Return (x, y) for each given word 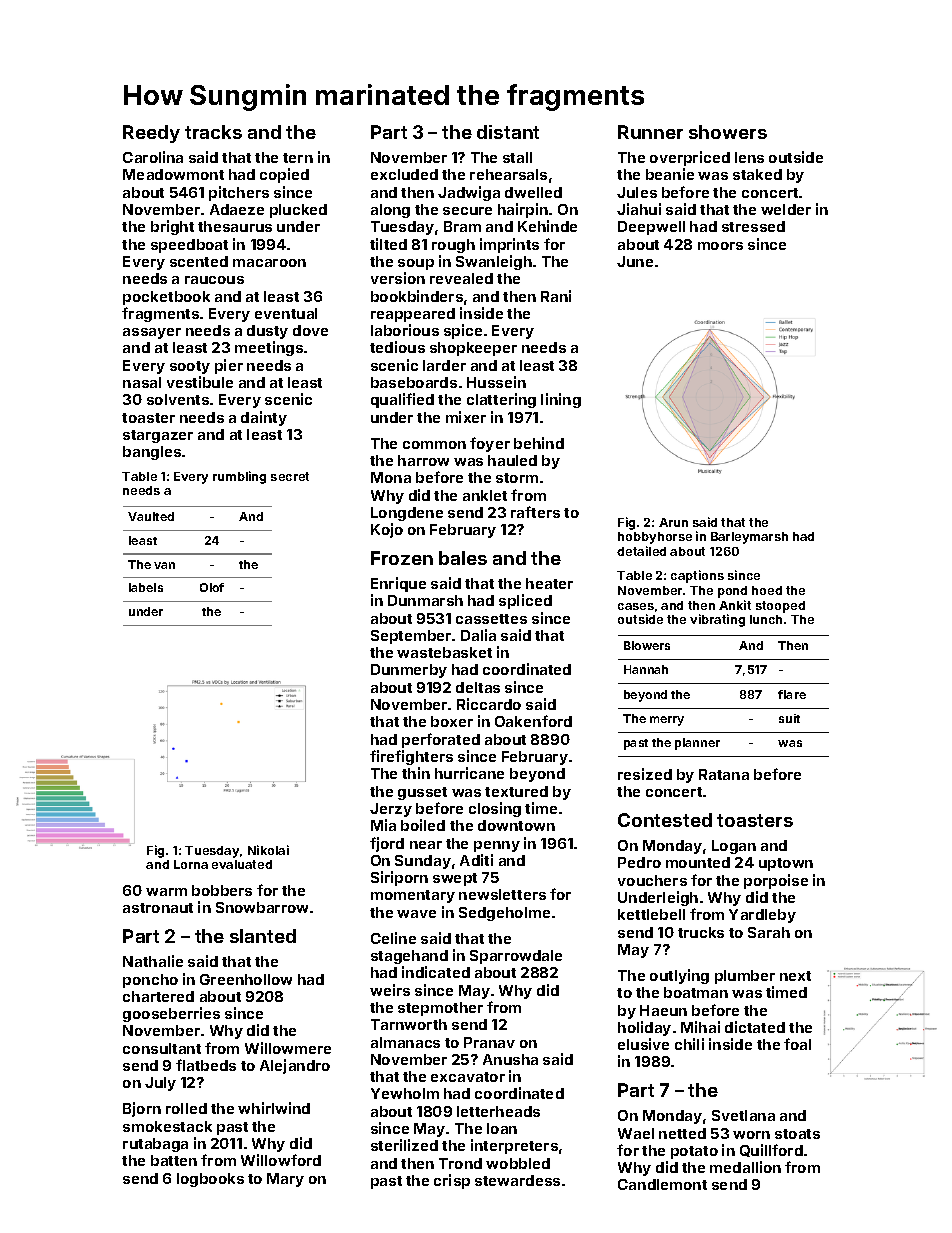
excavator (468, 1077)
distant (508, 132)
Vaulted (151, 516)
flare (792, 694)
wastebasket (444, 652)
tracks (213, 132)
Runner (650, 132)
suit (789, 718)
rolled (186, 1108)
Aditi (476, 860)
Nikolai (268, 850)
